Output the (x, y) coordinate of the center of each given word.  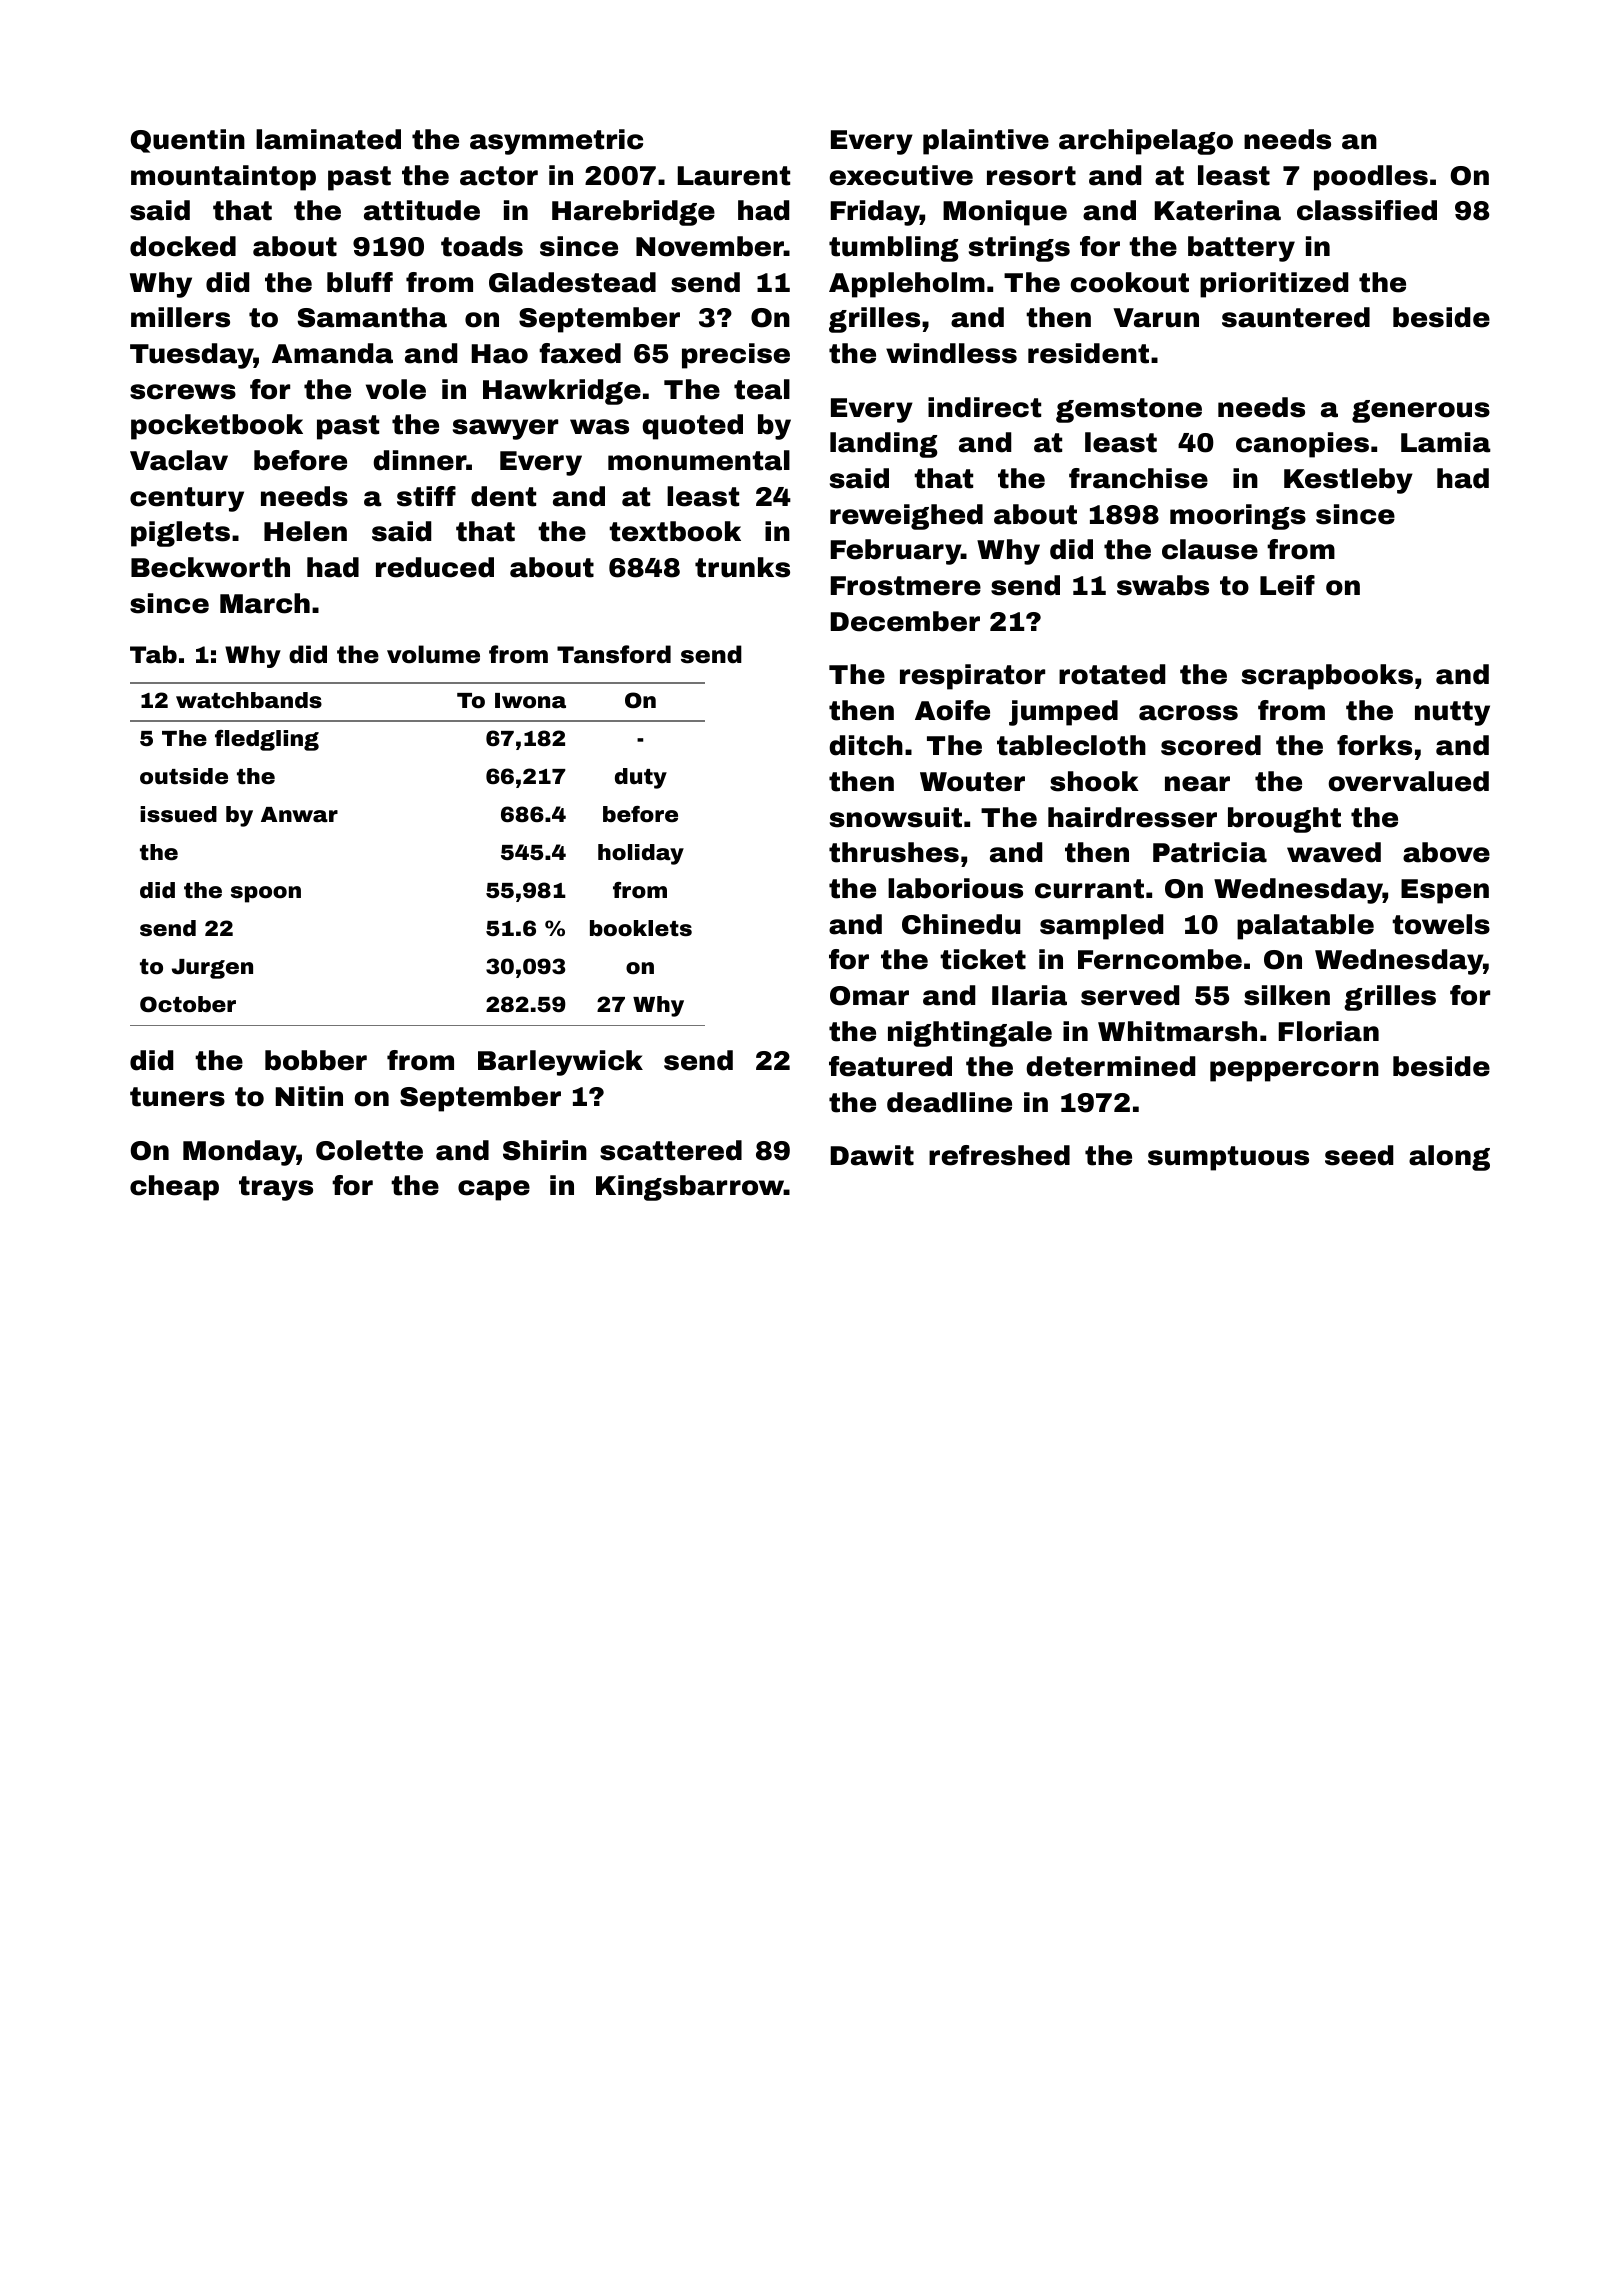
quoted (692, 427)
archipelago (1146, 142)
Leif (1287, 585)
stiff (426, 496)
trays (276, 1188)
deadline (949, 1102)
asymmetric (556, 142)
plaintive (986, 142)
